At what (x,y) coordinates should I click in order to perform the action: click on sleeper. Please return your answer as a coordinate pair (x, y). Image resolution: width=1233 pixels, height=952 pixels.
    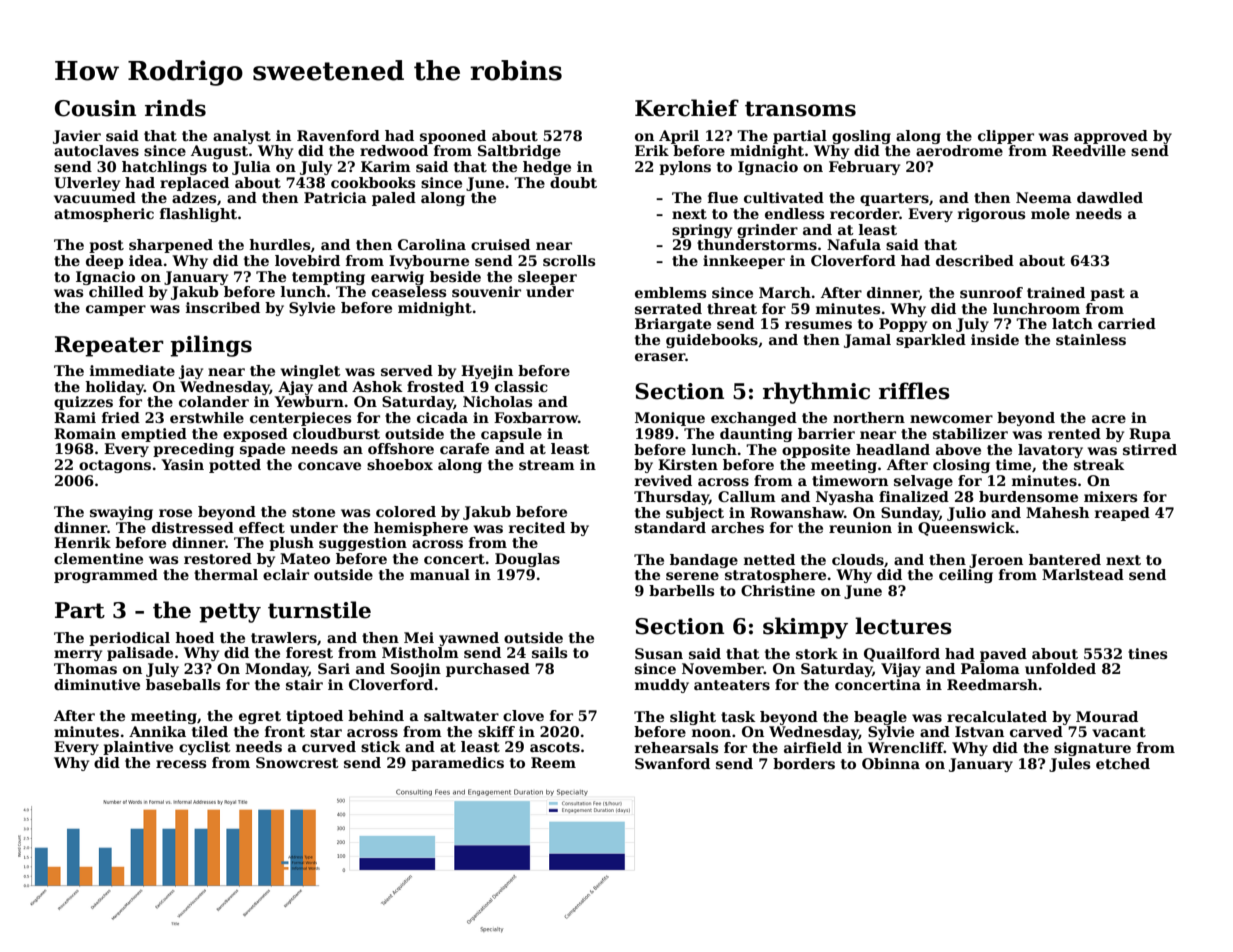
    Looking at the image, I should click on (547, 278).
